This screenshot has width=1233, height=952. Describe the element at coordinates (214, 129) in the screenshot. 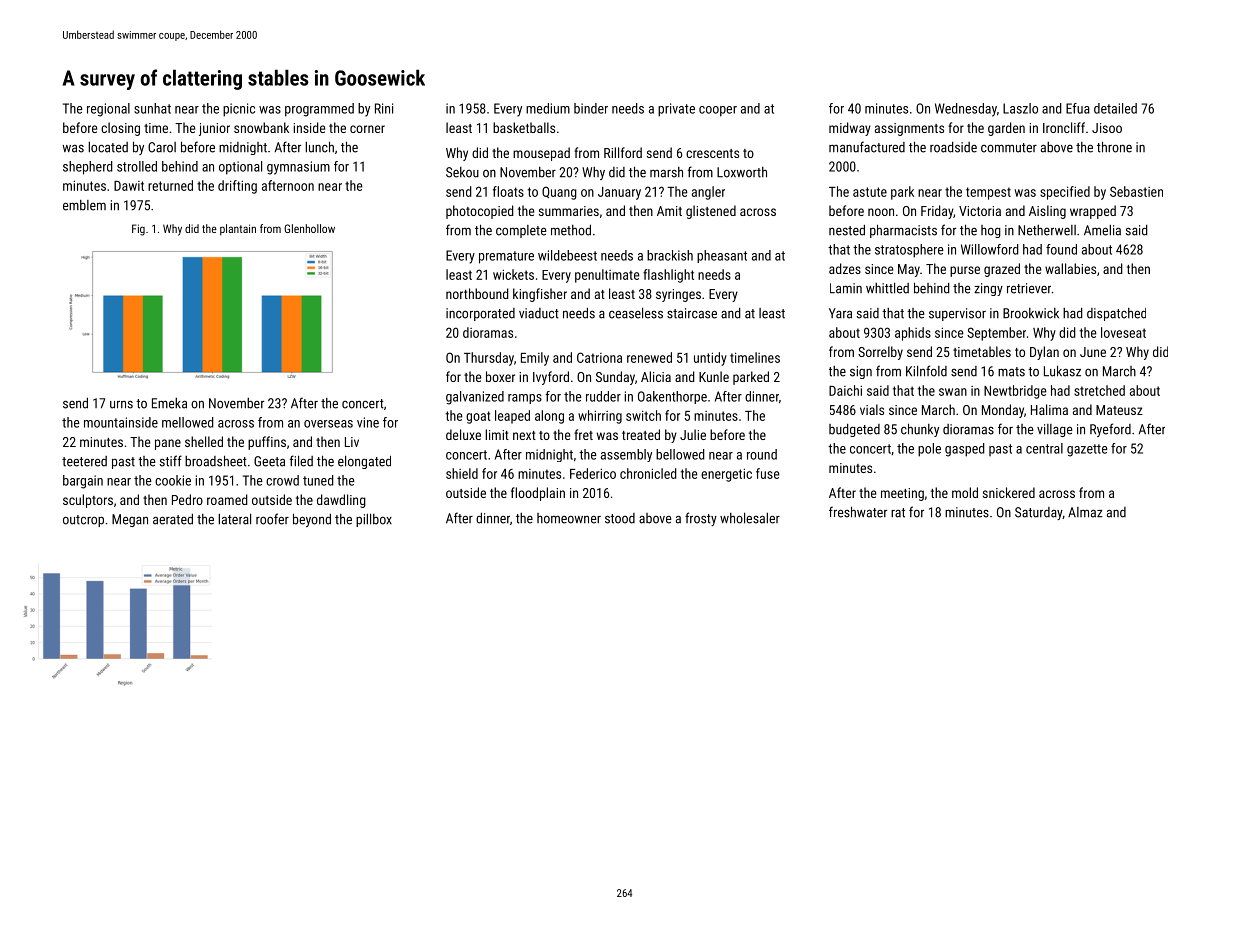

I see `junior` at that location.
